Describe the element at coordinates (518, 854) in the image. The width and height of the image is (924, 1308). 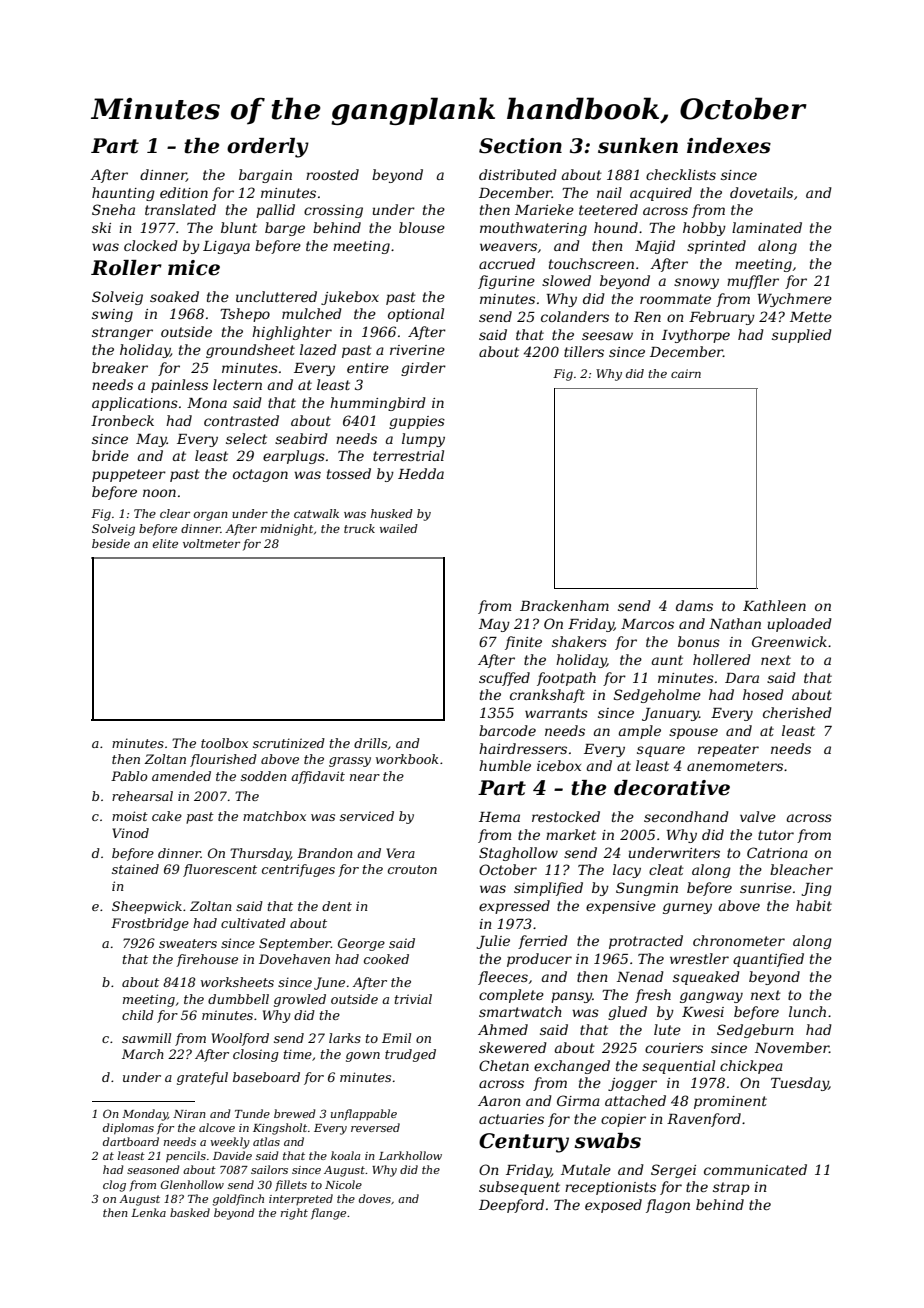
I see `Staghollow` at that location.
